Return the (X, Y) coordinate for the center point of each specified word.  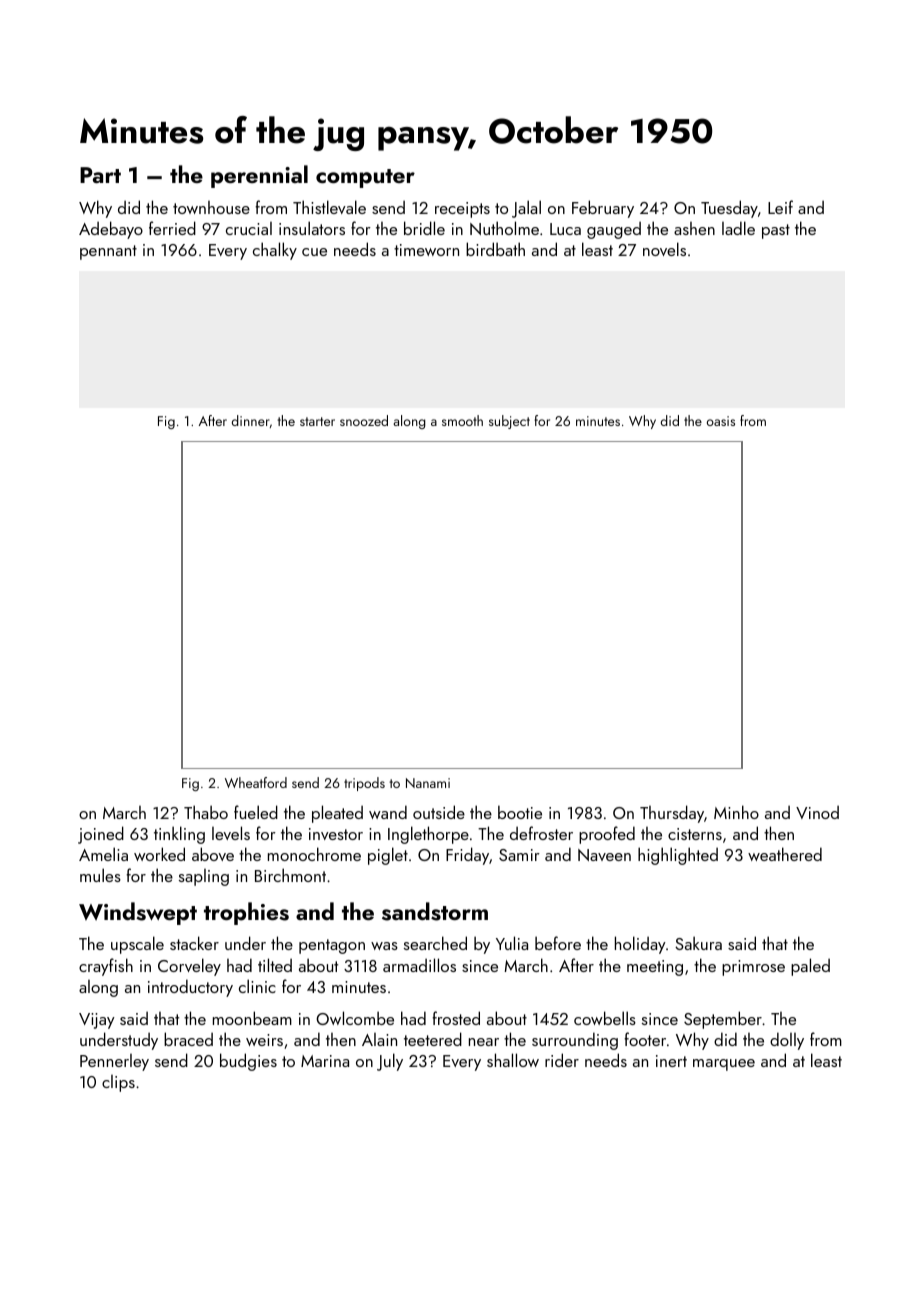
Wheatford (256, 782)
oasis (721, 421)
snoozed (364, 420)
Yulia (512, 943)
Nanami (428, 783)
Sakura (698, 943)
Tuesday (729, 209)
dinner (251, 420)
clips (118, 1083)
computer (365, 178)
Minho (736, 812)
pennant (108, 252)
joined (101, 835)
